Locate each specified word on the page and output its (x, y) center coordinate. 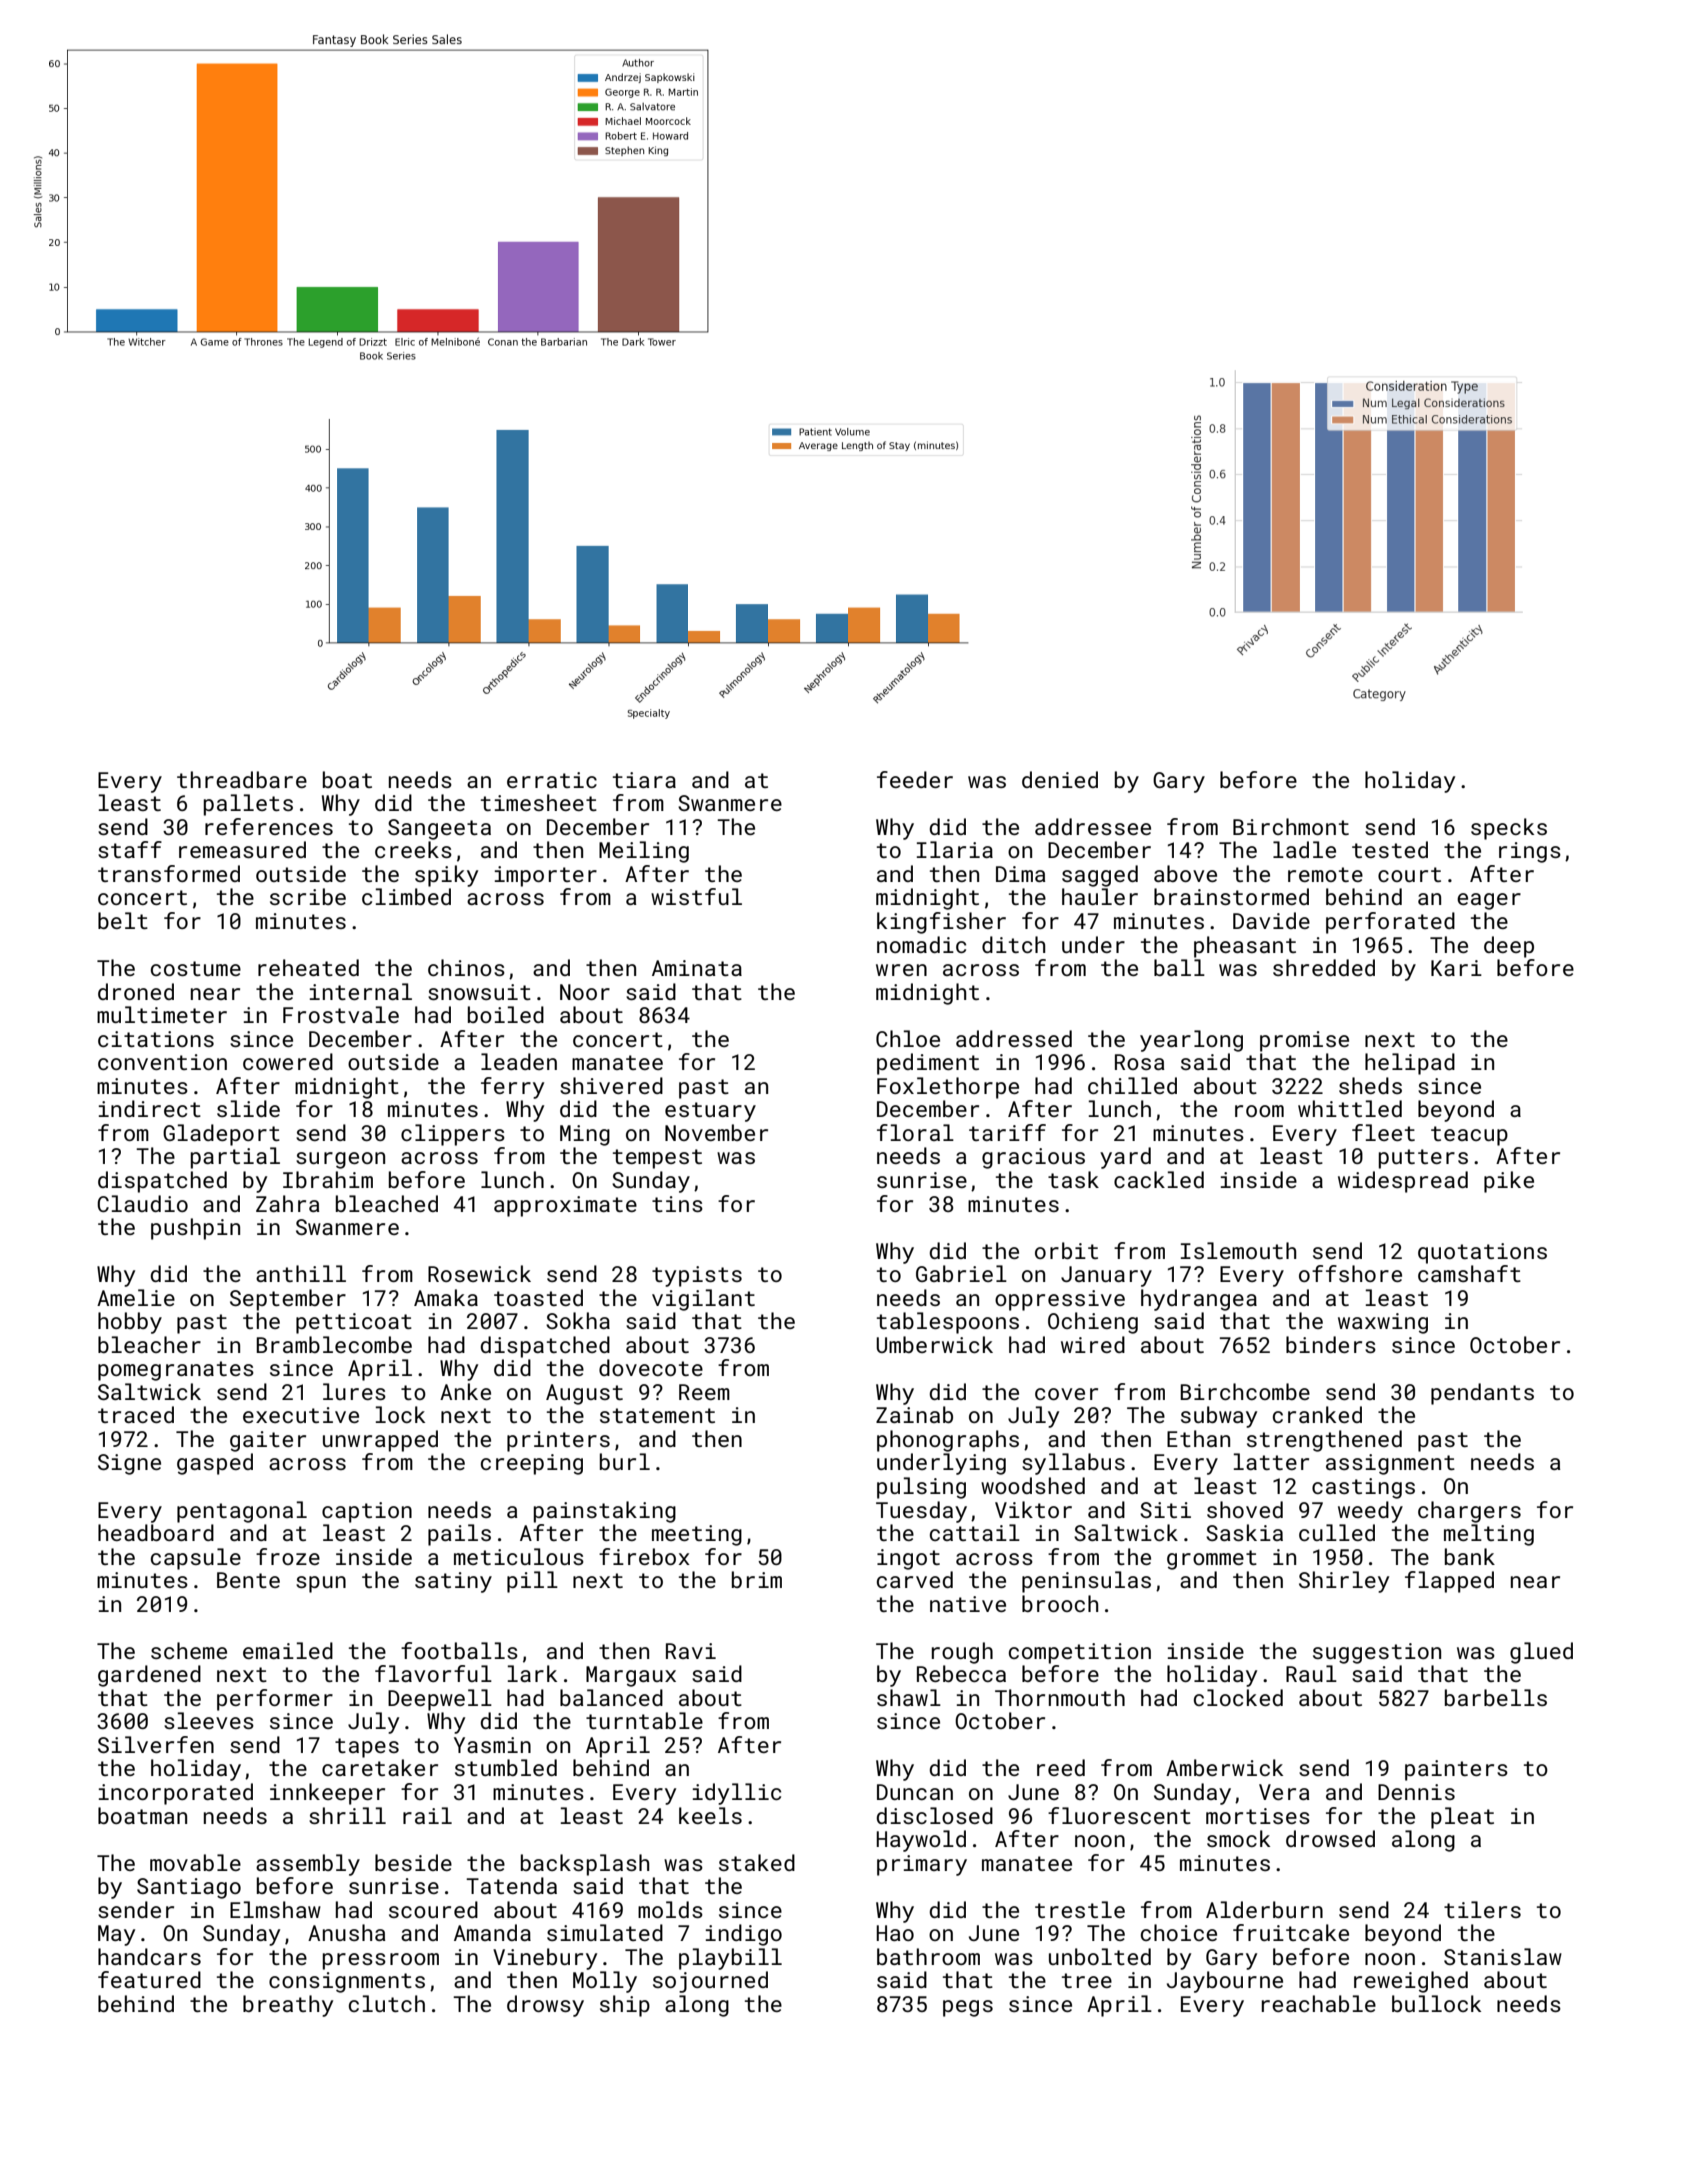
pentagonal (242, 1512)
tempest (657, 1159)
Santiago (189, 1888)
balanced (611, 1697)
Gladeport (221, 1135)
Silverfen (156, 1744)
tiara (644, 780)
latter (1271, 1461)
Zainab (914, 1414)
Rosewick (479, 1273)
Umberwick (934, 1344)
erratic (552, 780)
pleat (1462, 1818)
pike (1509, 1182)
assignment (1390, 1464)
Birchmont (1291, 826)
